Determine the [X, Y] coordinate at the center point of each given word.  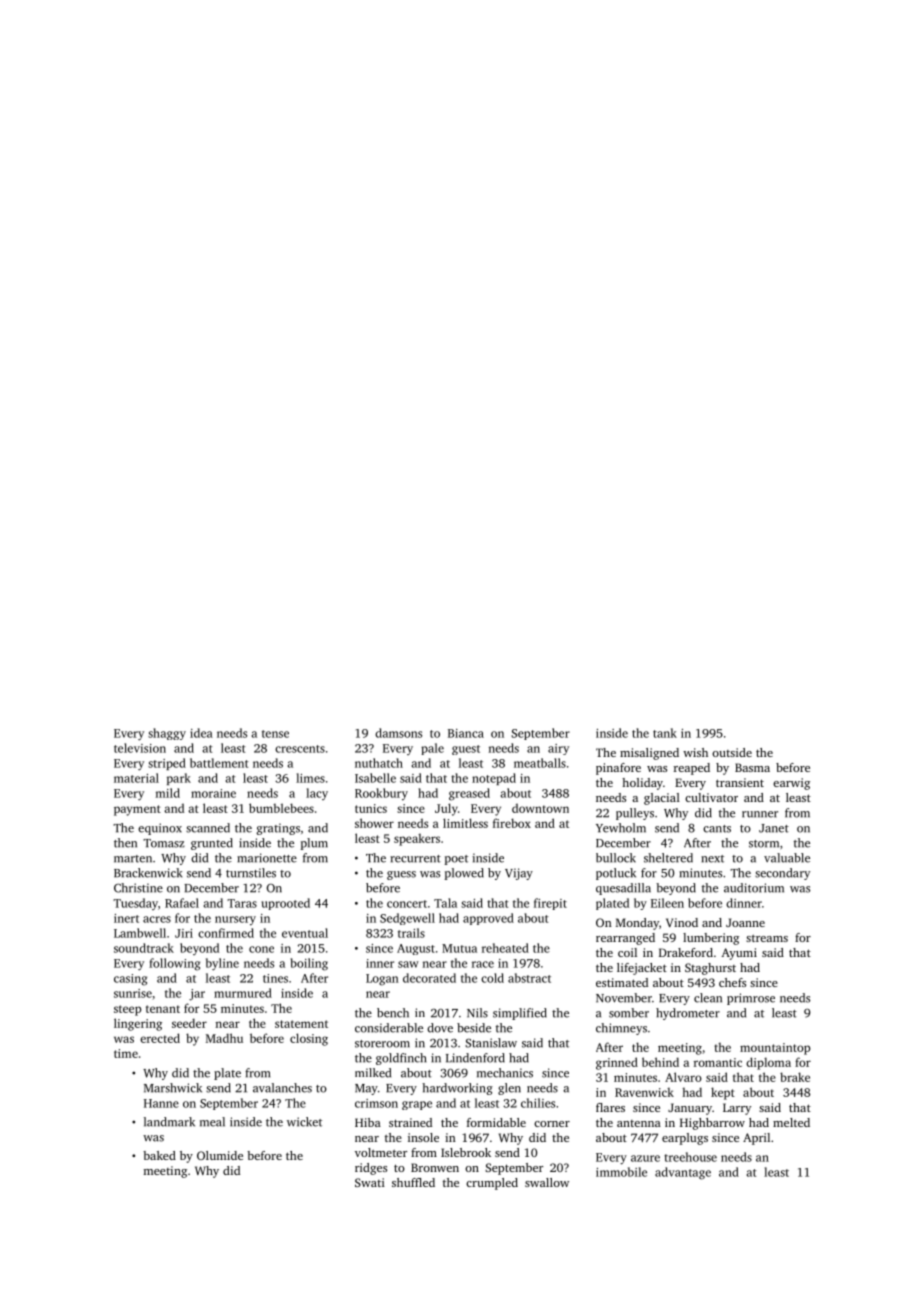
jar [197, 995]
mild [168, 793]
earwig [791, 784]
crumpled [492, 1184]
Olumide [220, 1155]
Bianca [466, 733]
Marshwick [173, 1088]
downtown [540, 808]
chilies [538, 1103]
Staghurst [710, 969]
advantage [683, 1173]
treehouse [690, 1157]
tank [665, 733]
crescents [300, 749]
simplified [520, 1014]
